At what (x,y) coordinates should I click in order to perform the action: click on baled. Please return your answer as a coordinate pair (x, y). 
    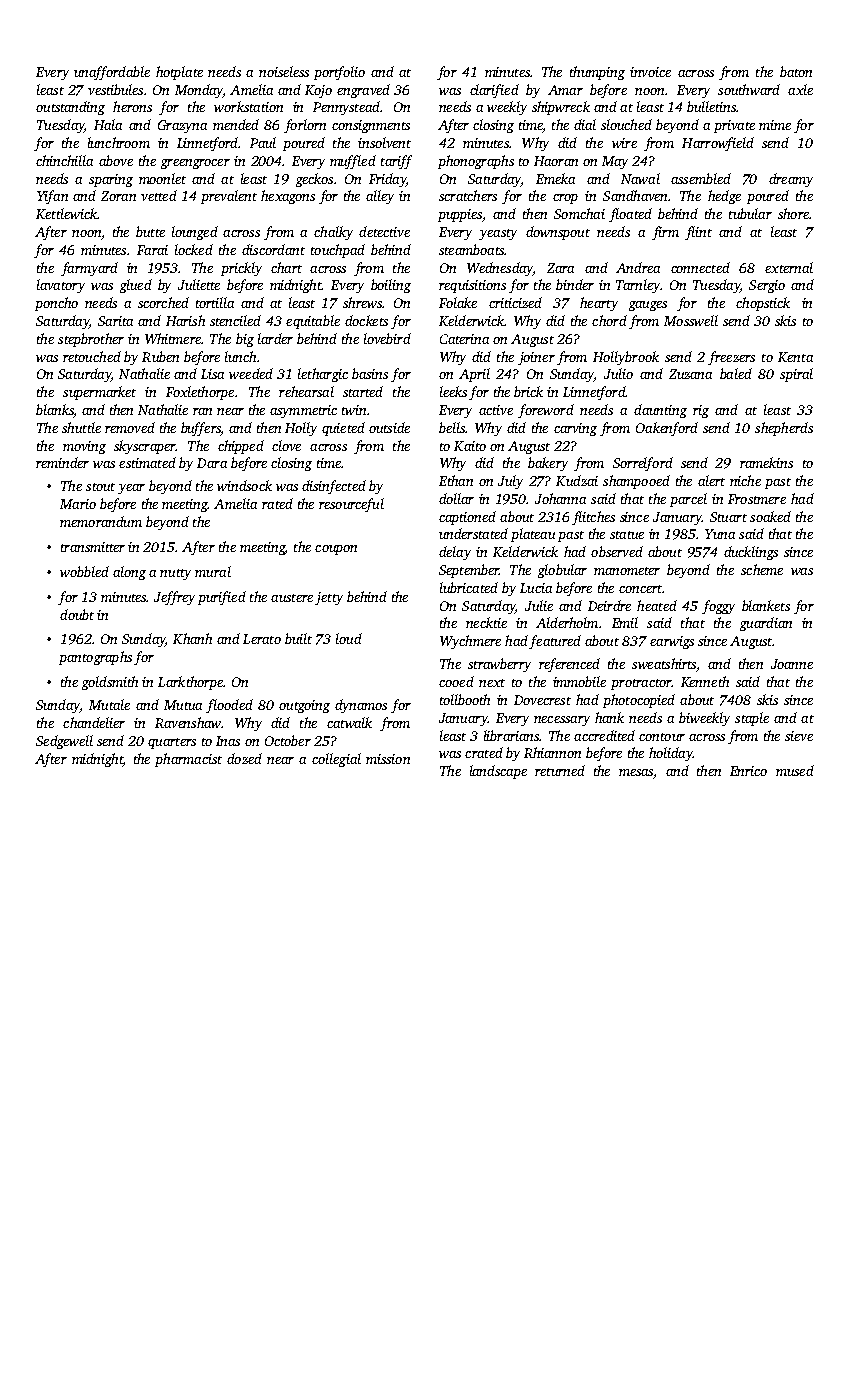
    Looking at the image, I should click on (736, 373).
